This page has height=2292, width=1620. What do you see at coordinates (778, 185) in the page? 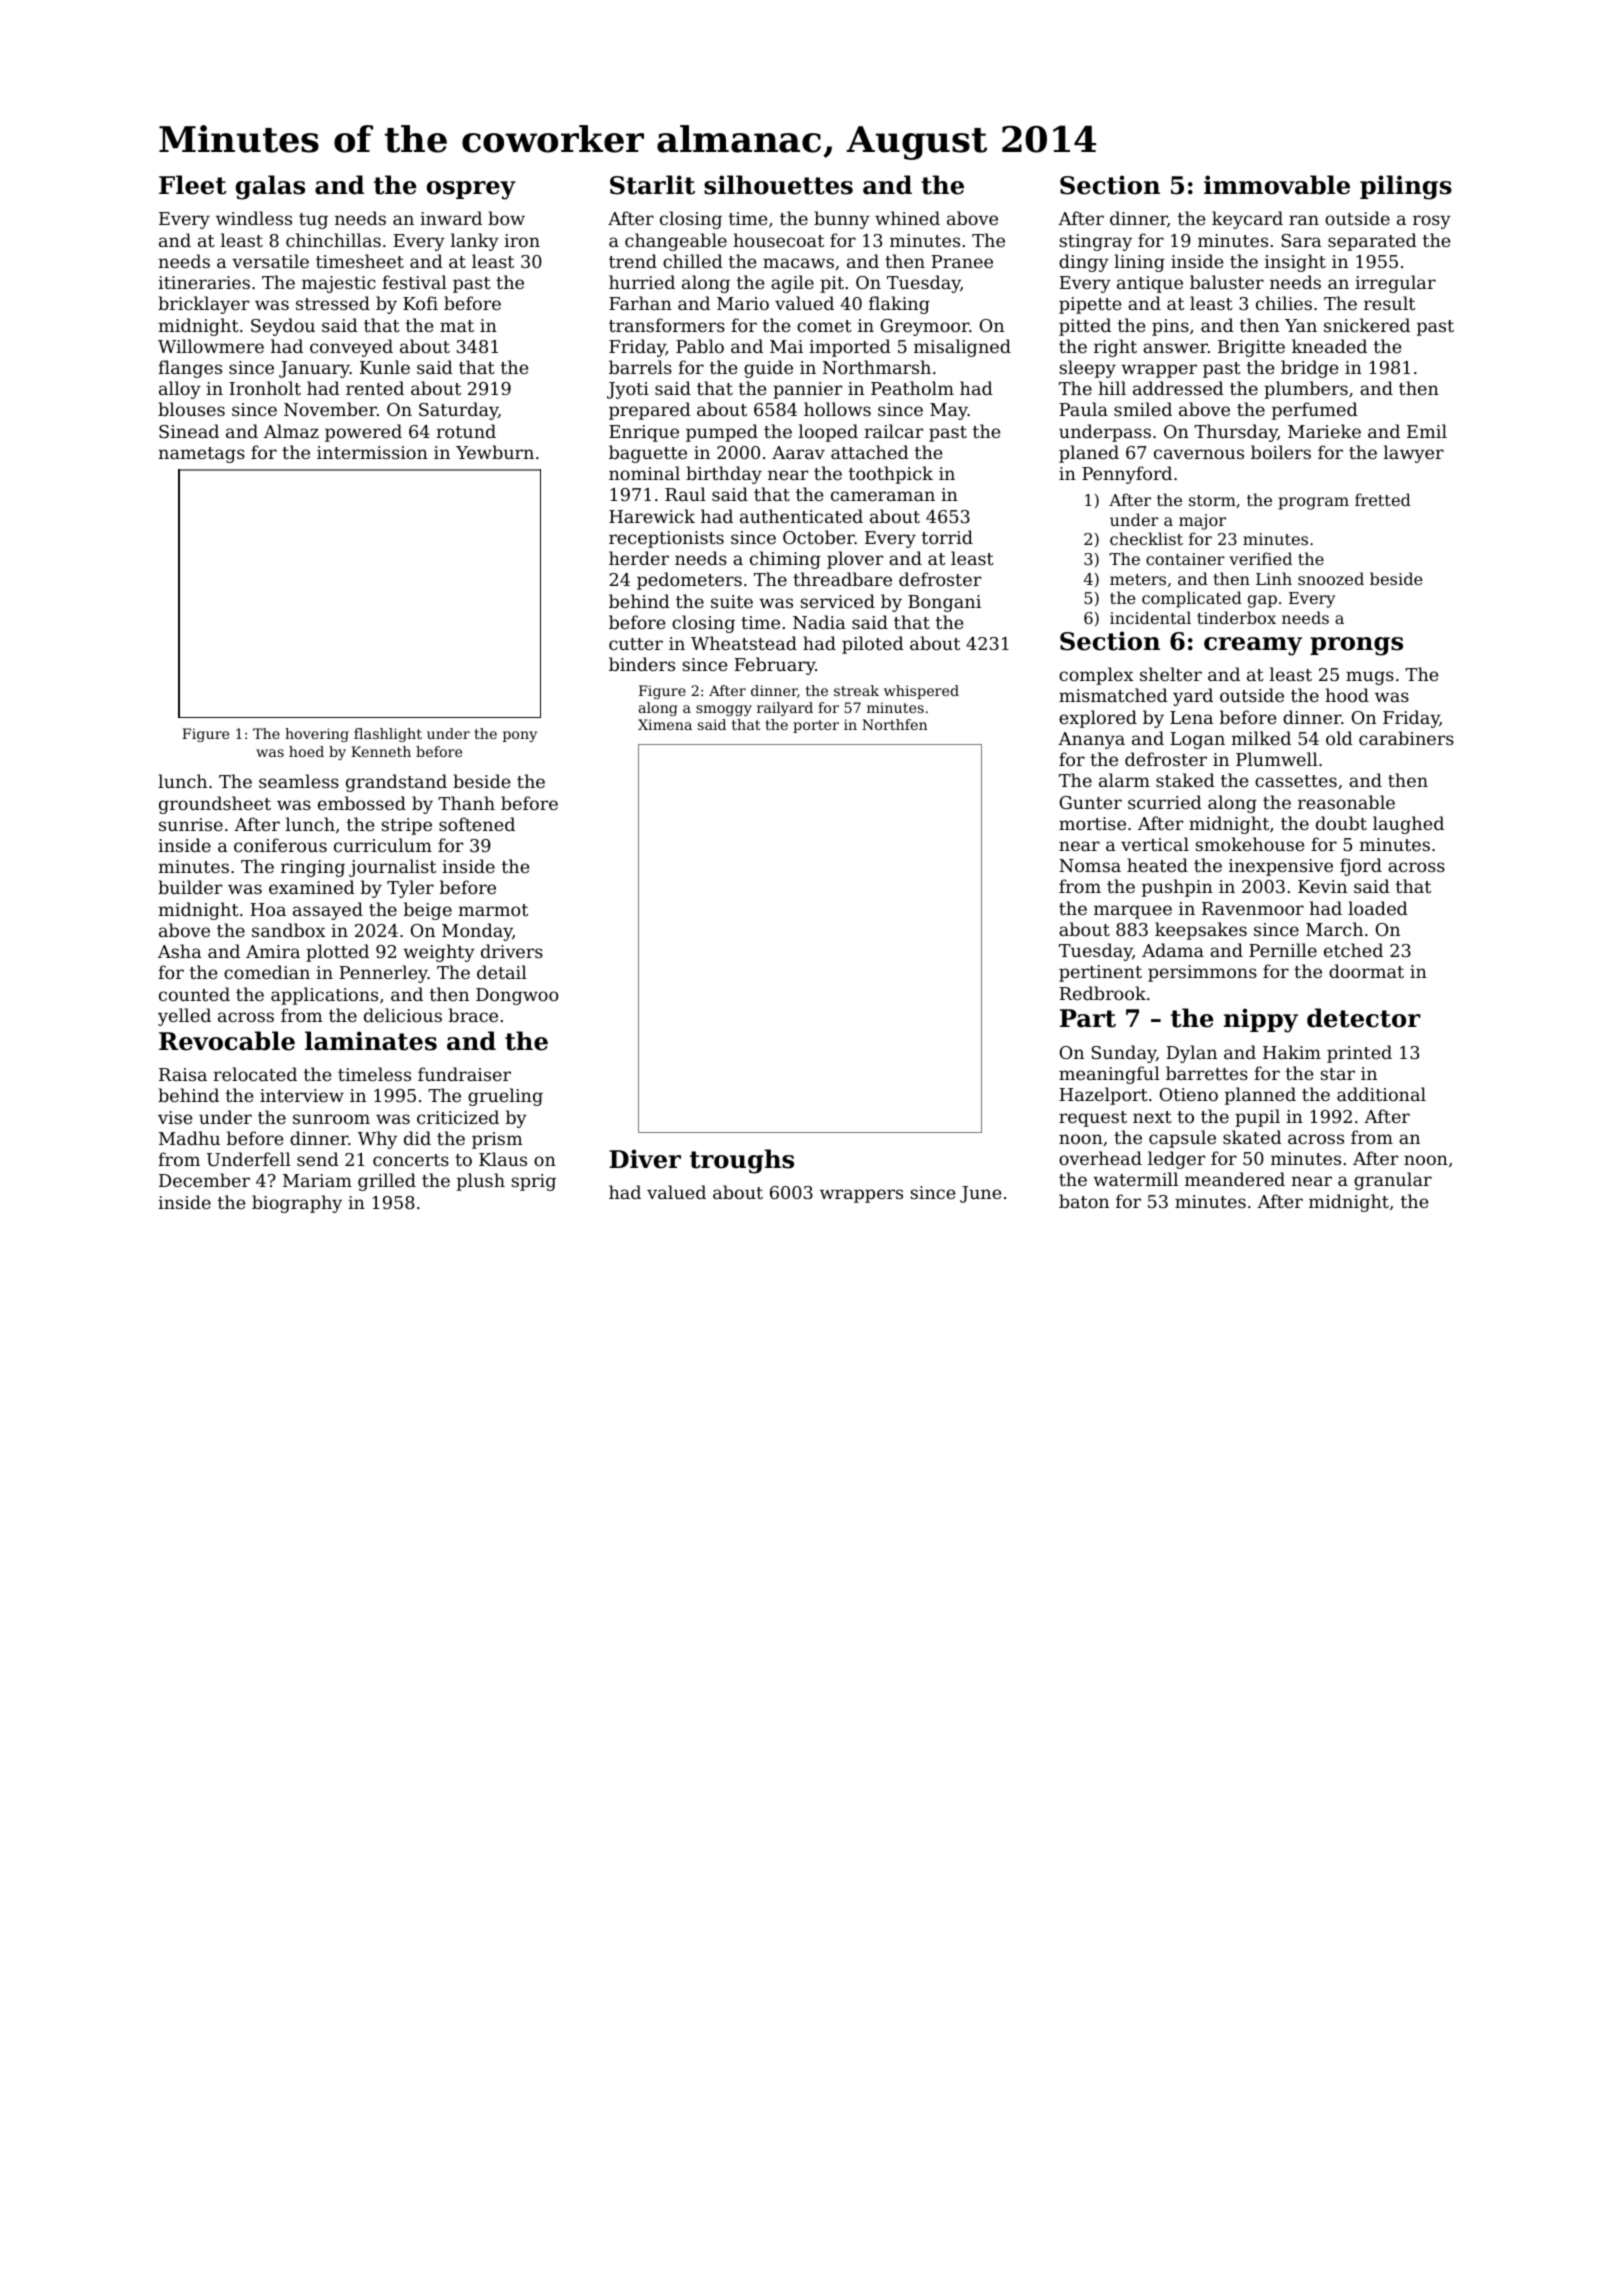
I see `silhouettes` at bounding box center [778, 185].
